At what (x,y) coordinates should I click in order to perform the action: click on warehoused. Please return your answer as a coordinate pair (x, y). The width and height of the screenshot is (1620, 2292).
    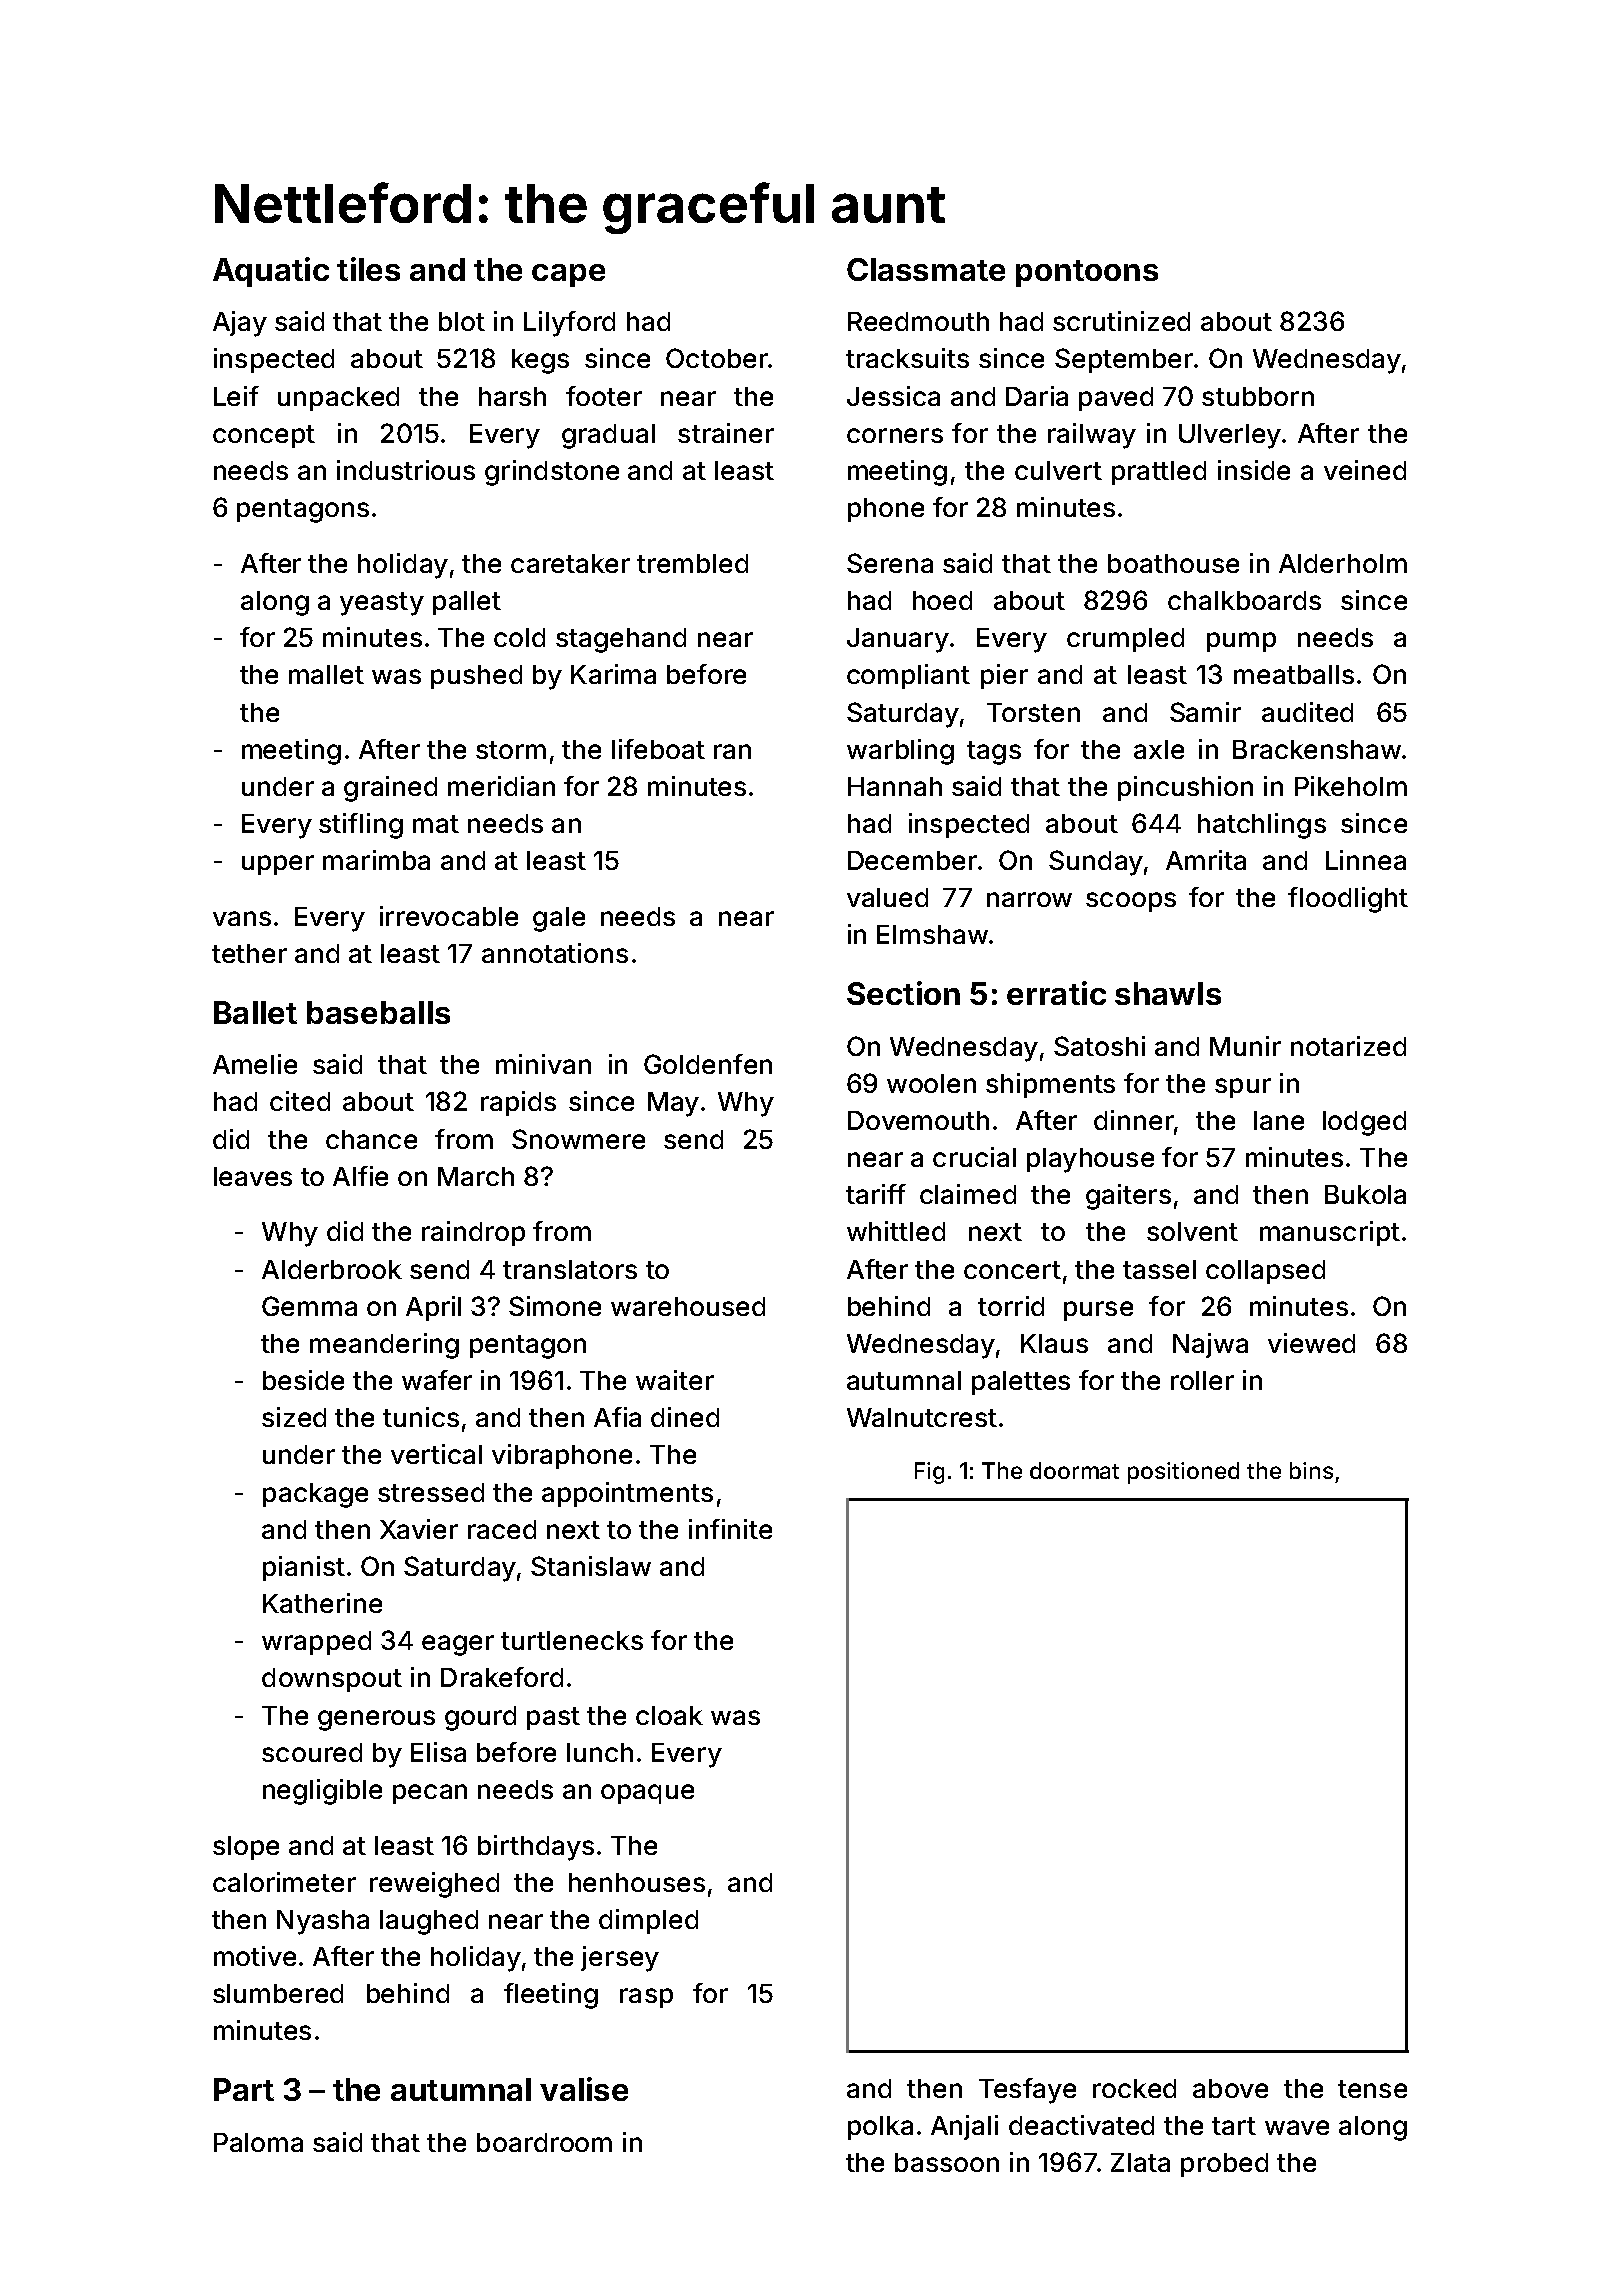
    Looking at the image, I should click on (688, 1306).
